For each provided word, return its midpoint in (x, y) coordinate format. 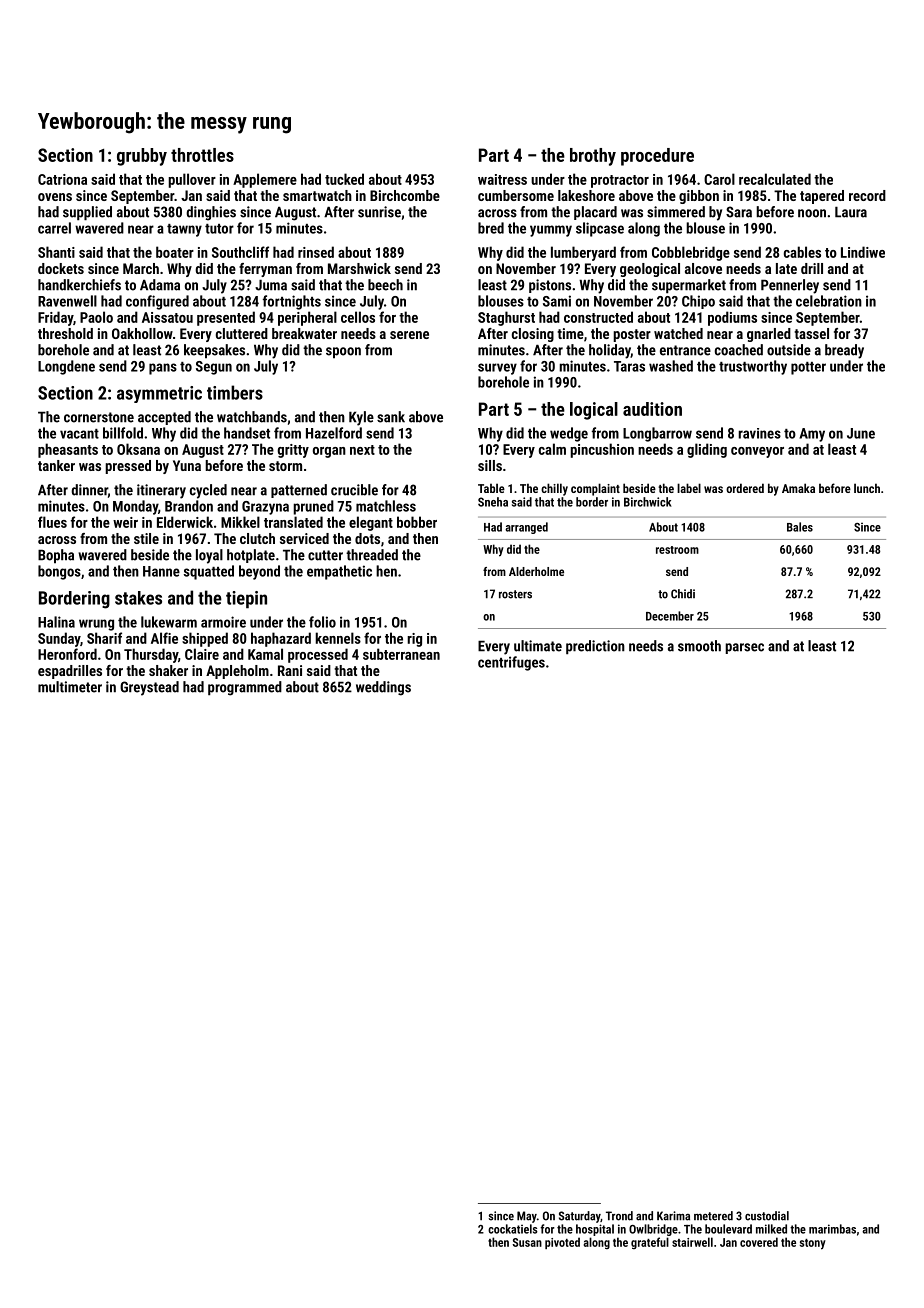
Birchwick (648, 502)
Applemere (265, 180)
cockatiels (513, 1229)
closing (533, 335)
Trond (619, 1216)
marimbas (832, 1229)
